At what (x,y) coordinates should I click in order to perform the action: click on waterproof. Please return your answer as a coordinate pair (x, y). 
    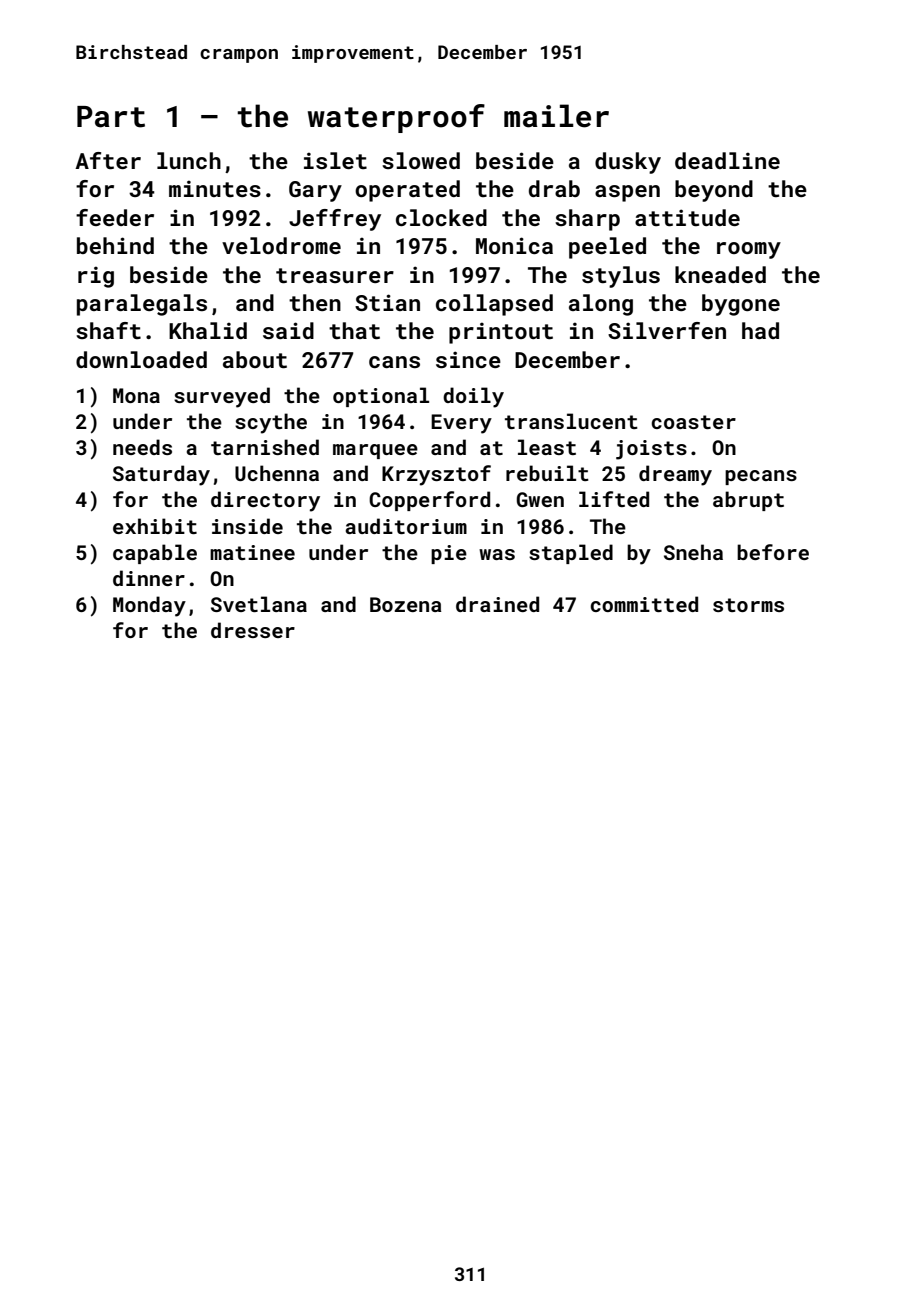
    Looking at the image, I should click on (396, 118).
